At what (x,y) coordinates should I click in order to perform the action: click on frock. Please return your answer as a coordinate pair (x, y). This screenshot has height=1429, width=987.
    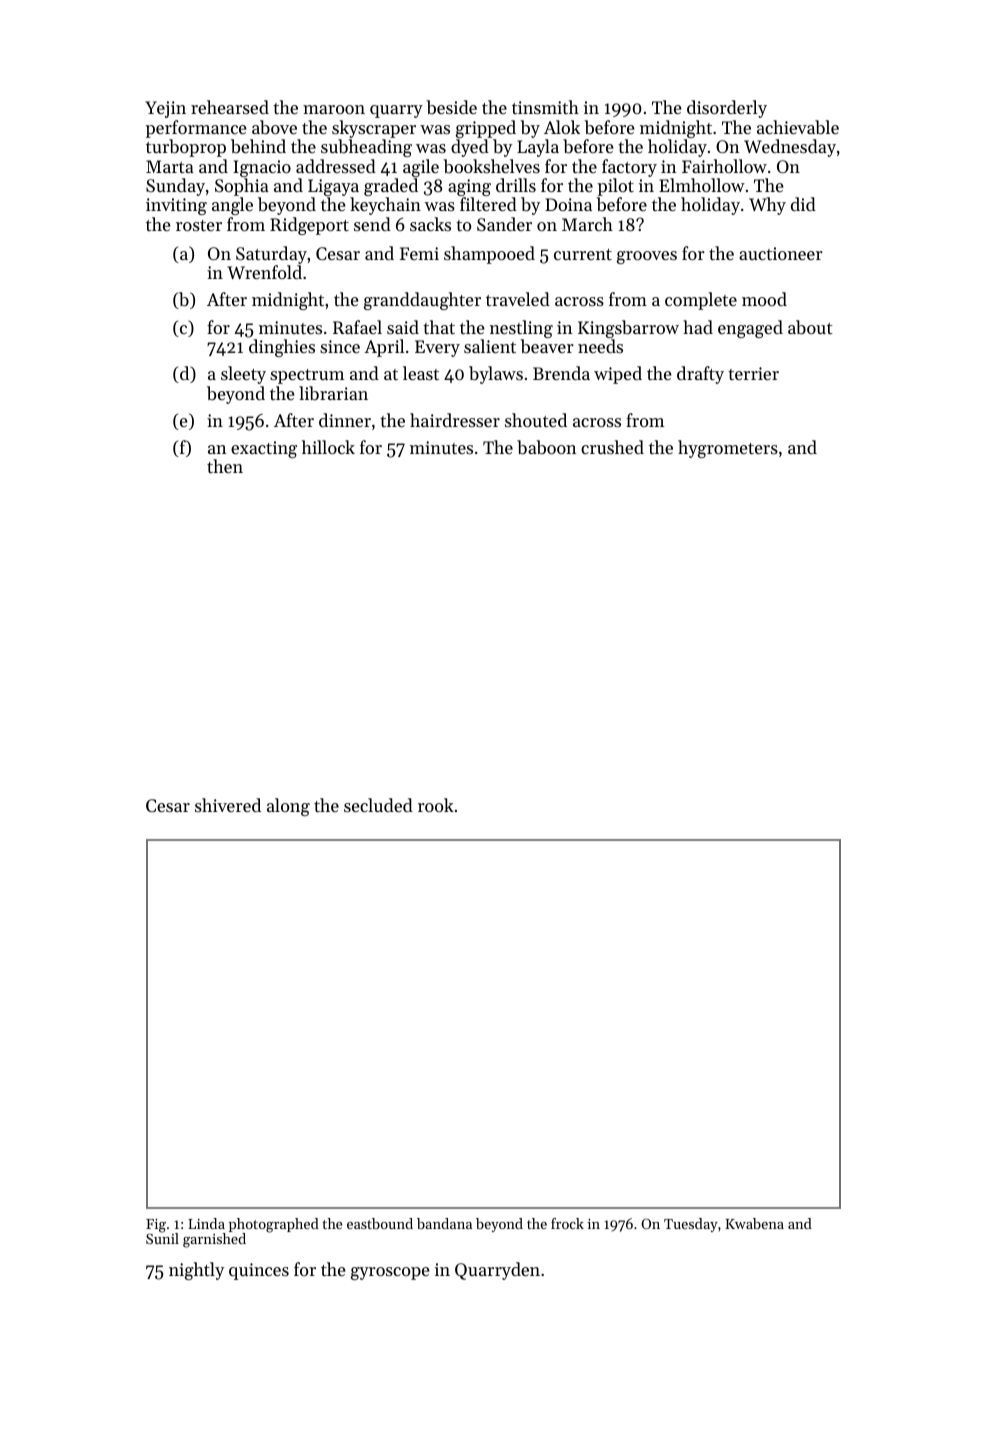
    Looking at the image, I should click on (567, 1223).
